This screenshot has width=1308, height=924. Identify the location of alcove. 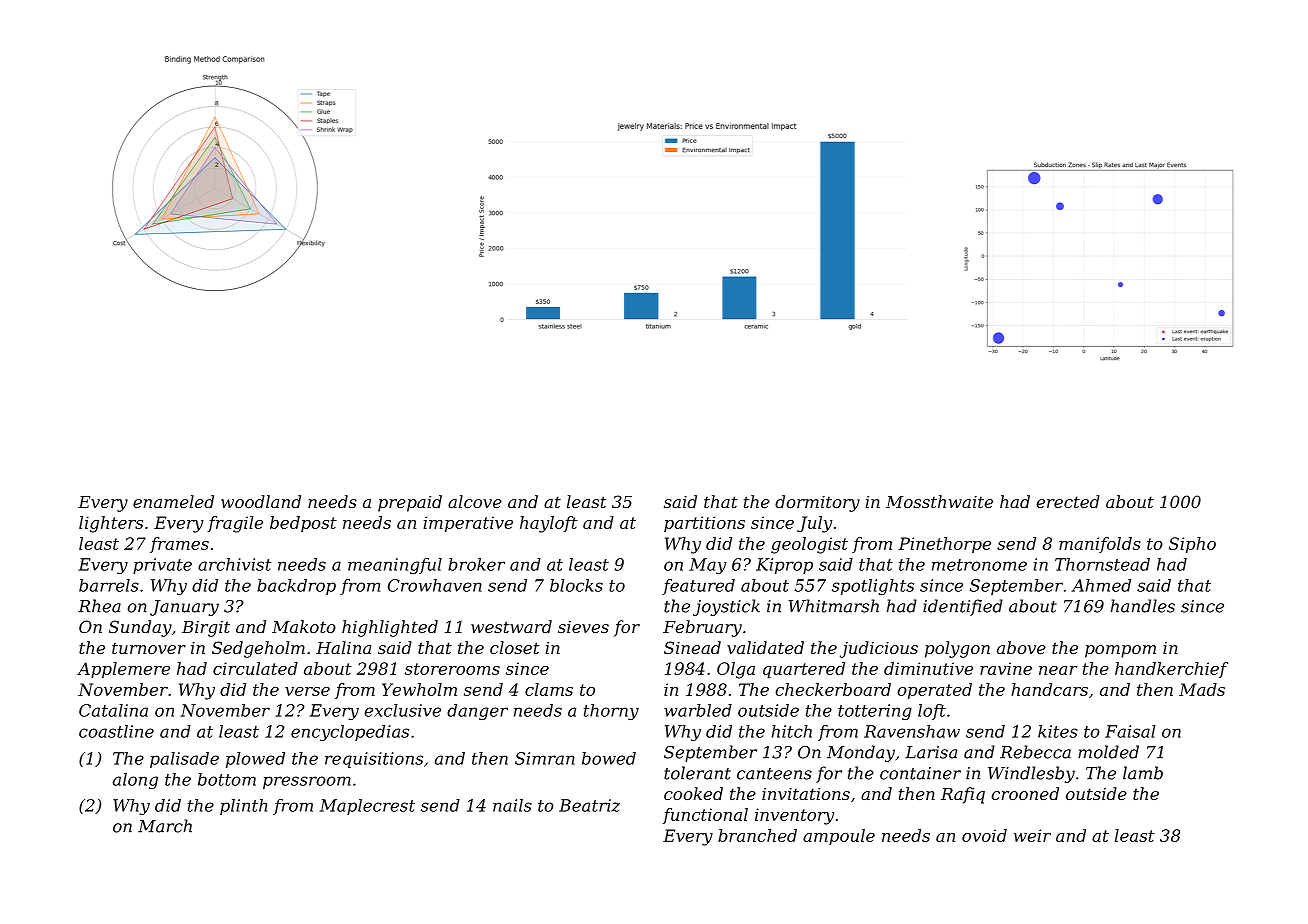
(475, 501).
